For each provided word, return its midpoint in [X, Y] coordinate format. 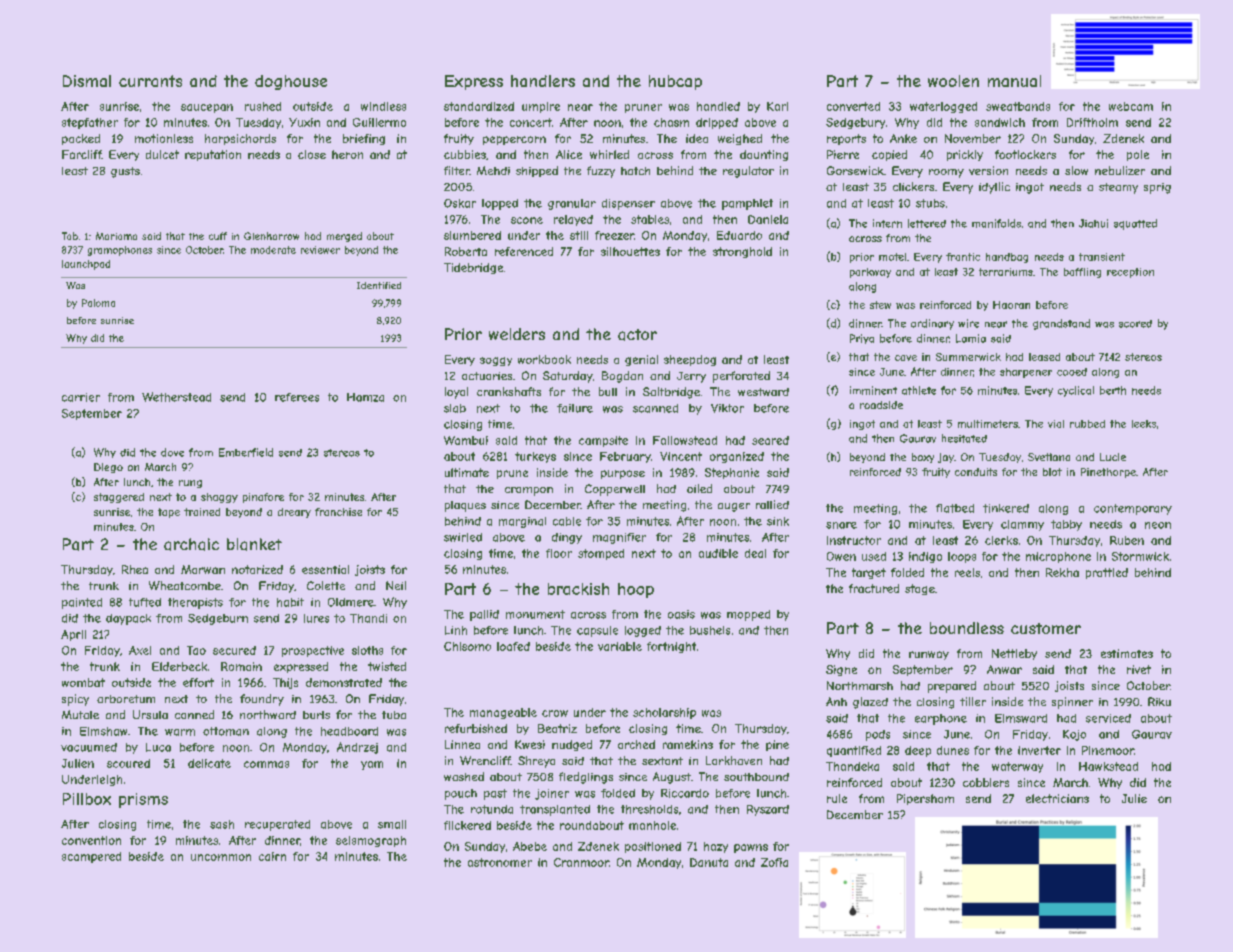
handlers [543, 81]
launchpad [86, 265]
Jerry [691, 377]
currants [150, 81]
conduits [976, 472]
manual [1014, 81]
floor [559, 553]
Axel [140, 650]
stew [880, 305]
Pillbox [87, 799]
